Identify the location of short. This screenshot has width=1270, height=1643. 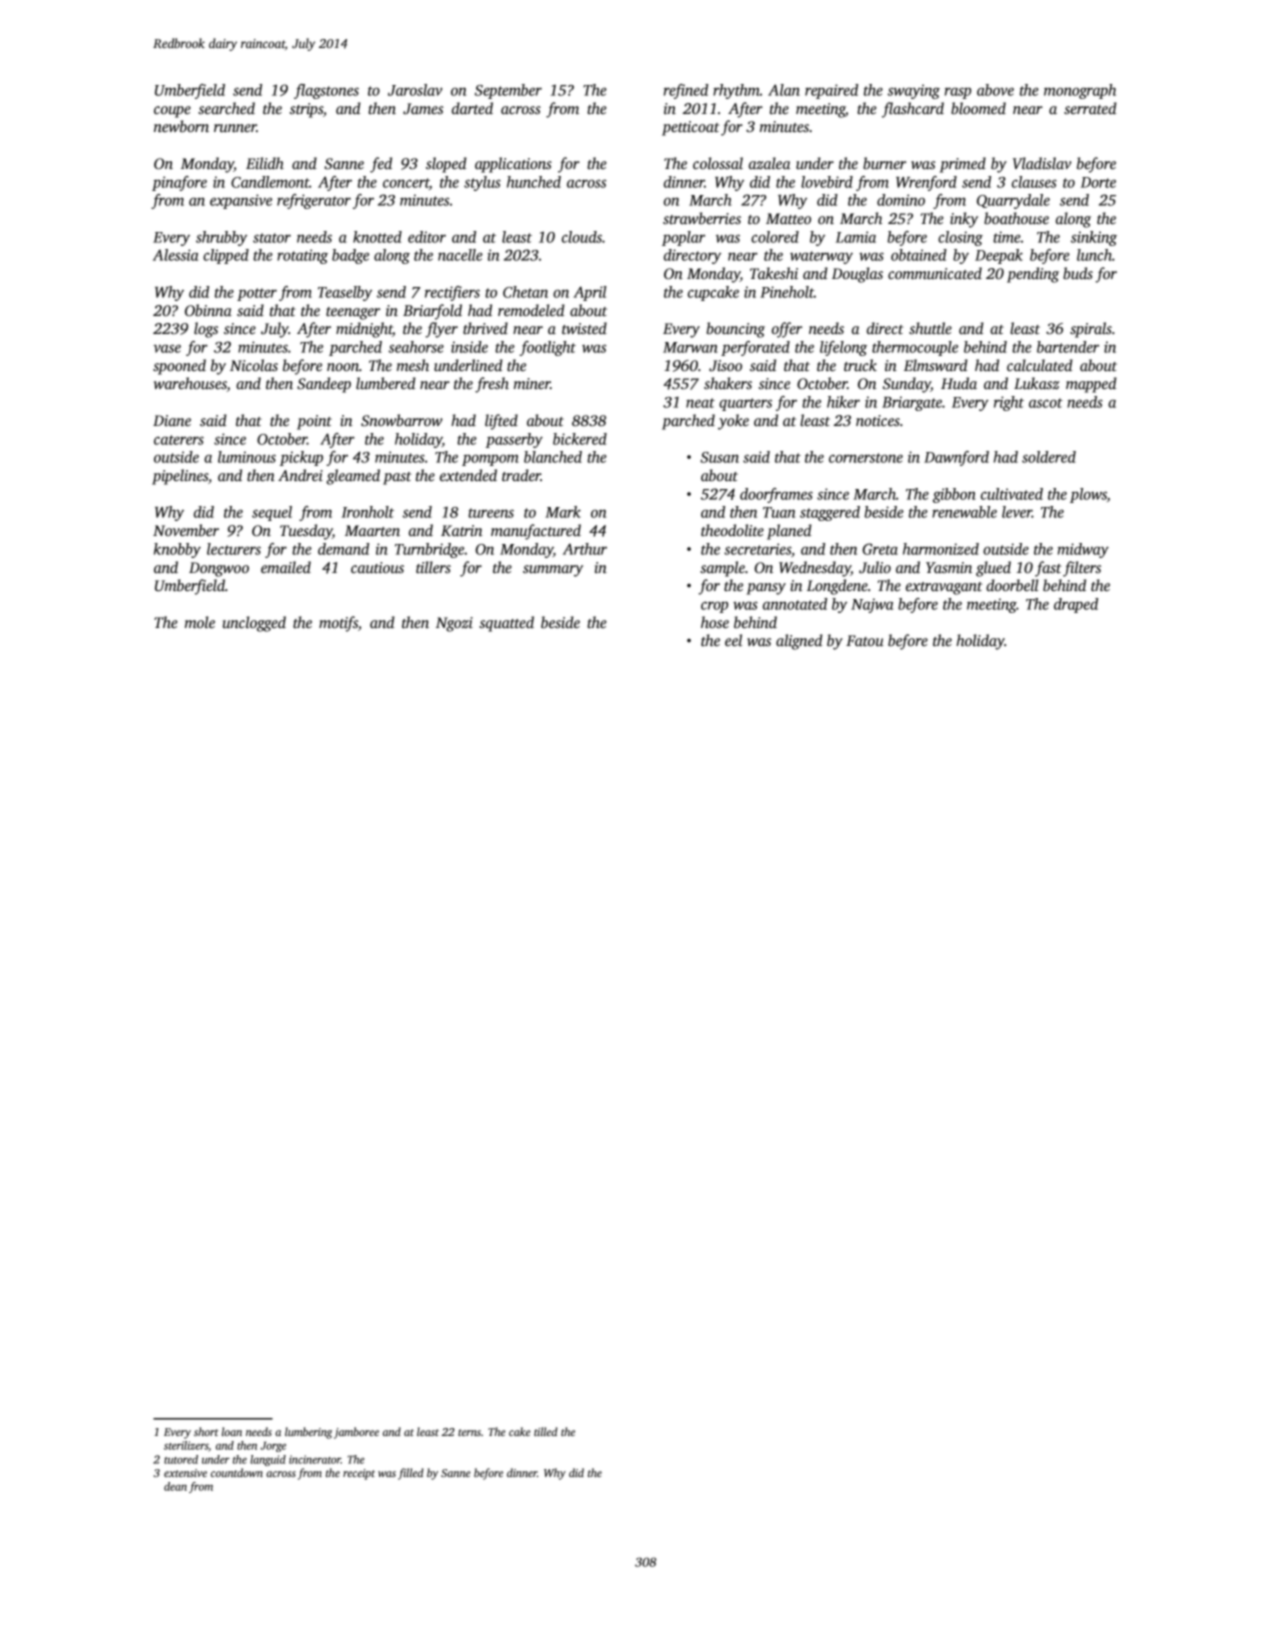
(206, 1431).
